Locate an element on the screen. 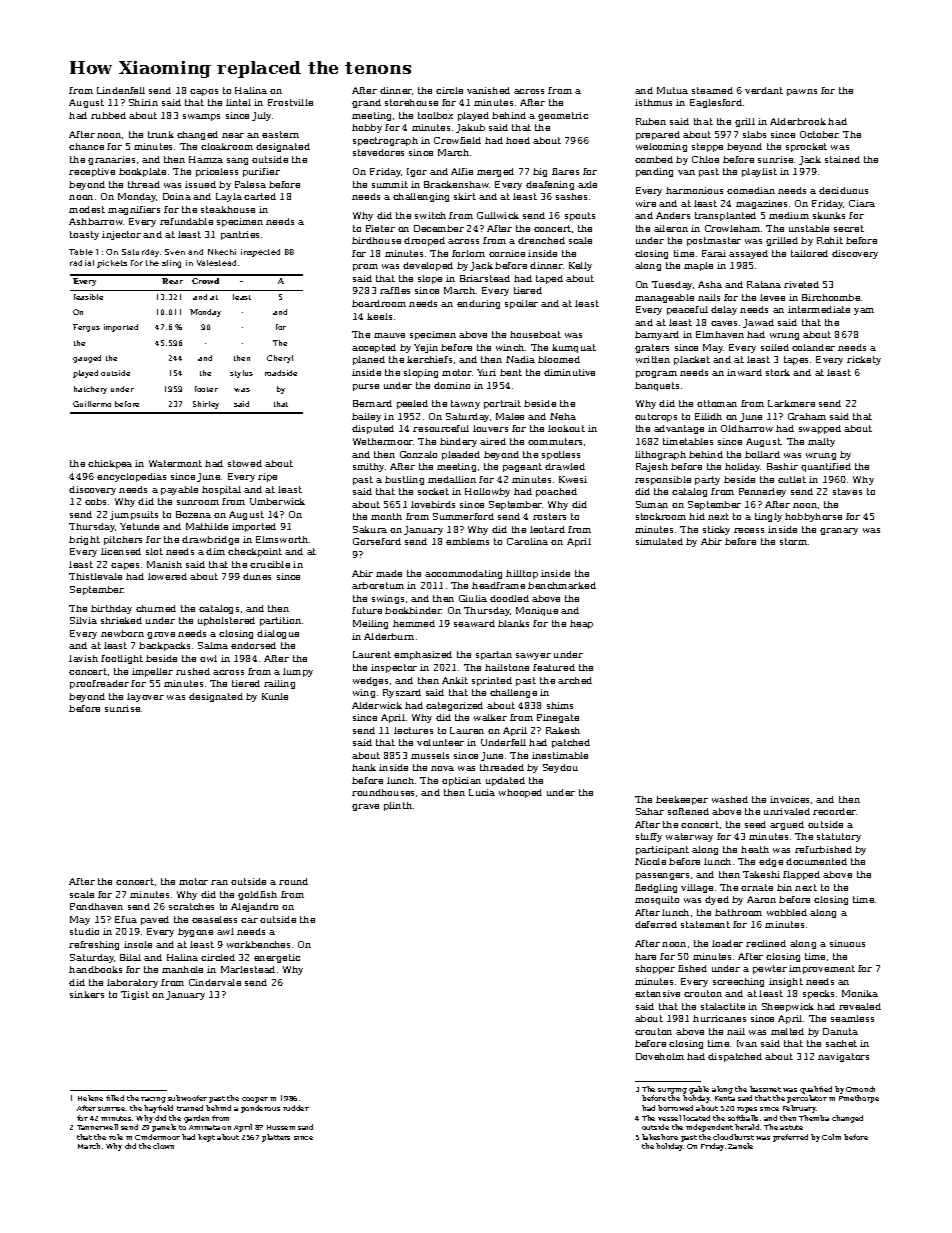 This screenshot has height=1233, width=952. Pondhaven is located at coordinates (96, 906).
